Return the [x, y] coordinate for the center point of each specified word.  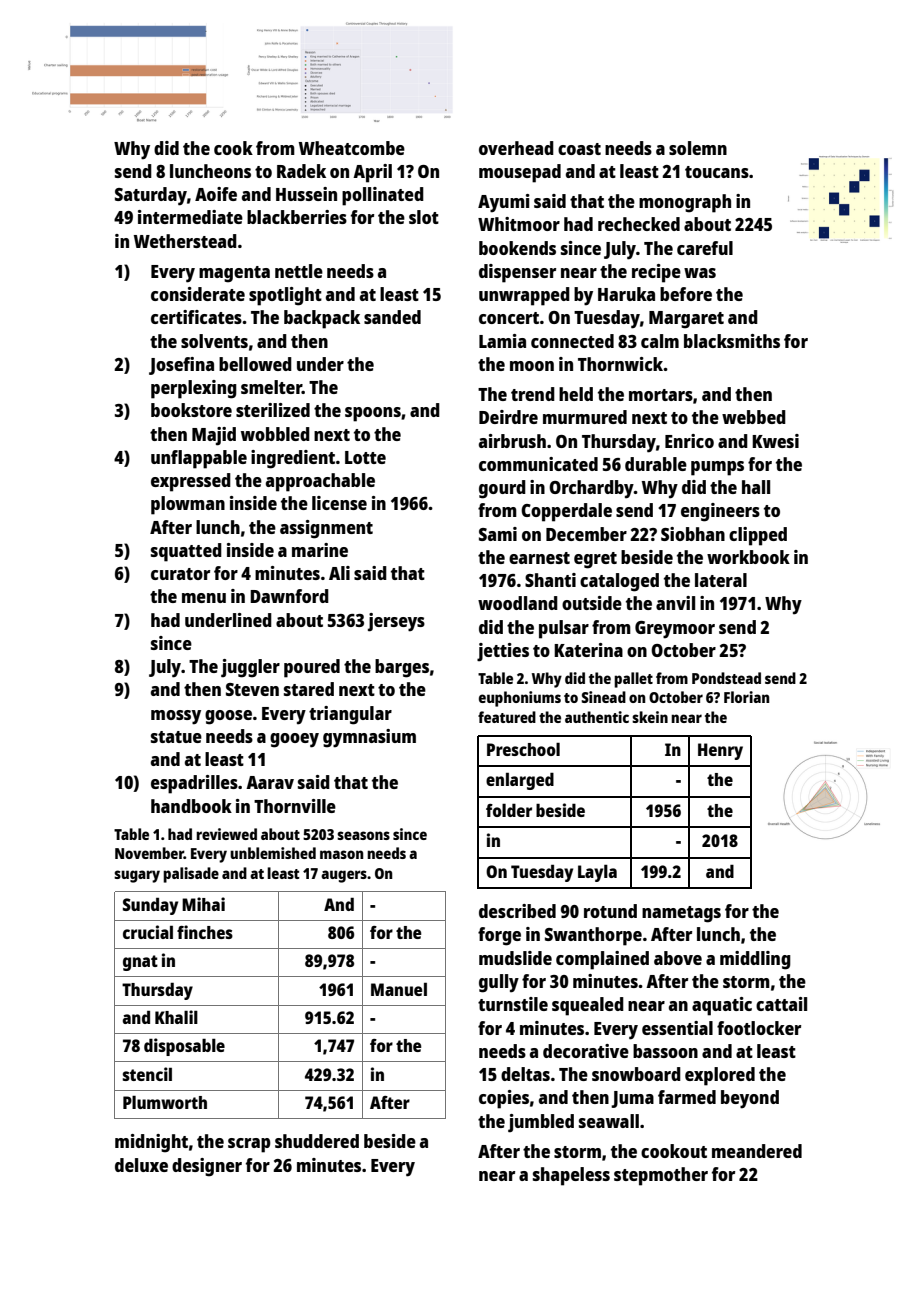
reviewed [226, 834]
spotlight [285, 296]
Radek [301, 171]
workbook [748, 557]
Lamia [502, 341]
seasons [363, 835]
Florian [746, 697]
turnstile [513, 1004]
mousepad [520, 173]
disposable [184, 1047]
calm [660, 341]
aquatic [722, 1006]
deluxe [141, 1165]
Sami [498, 534]
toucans [717, 172]
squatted [186, 552]
